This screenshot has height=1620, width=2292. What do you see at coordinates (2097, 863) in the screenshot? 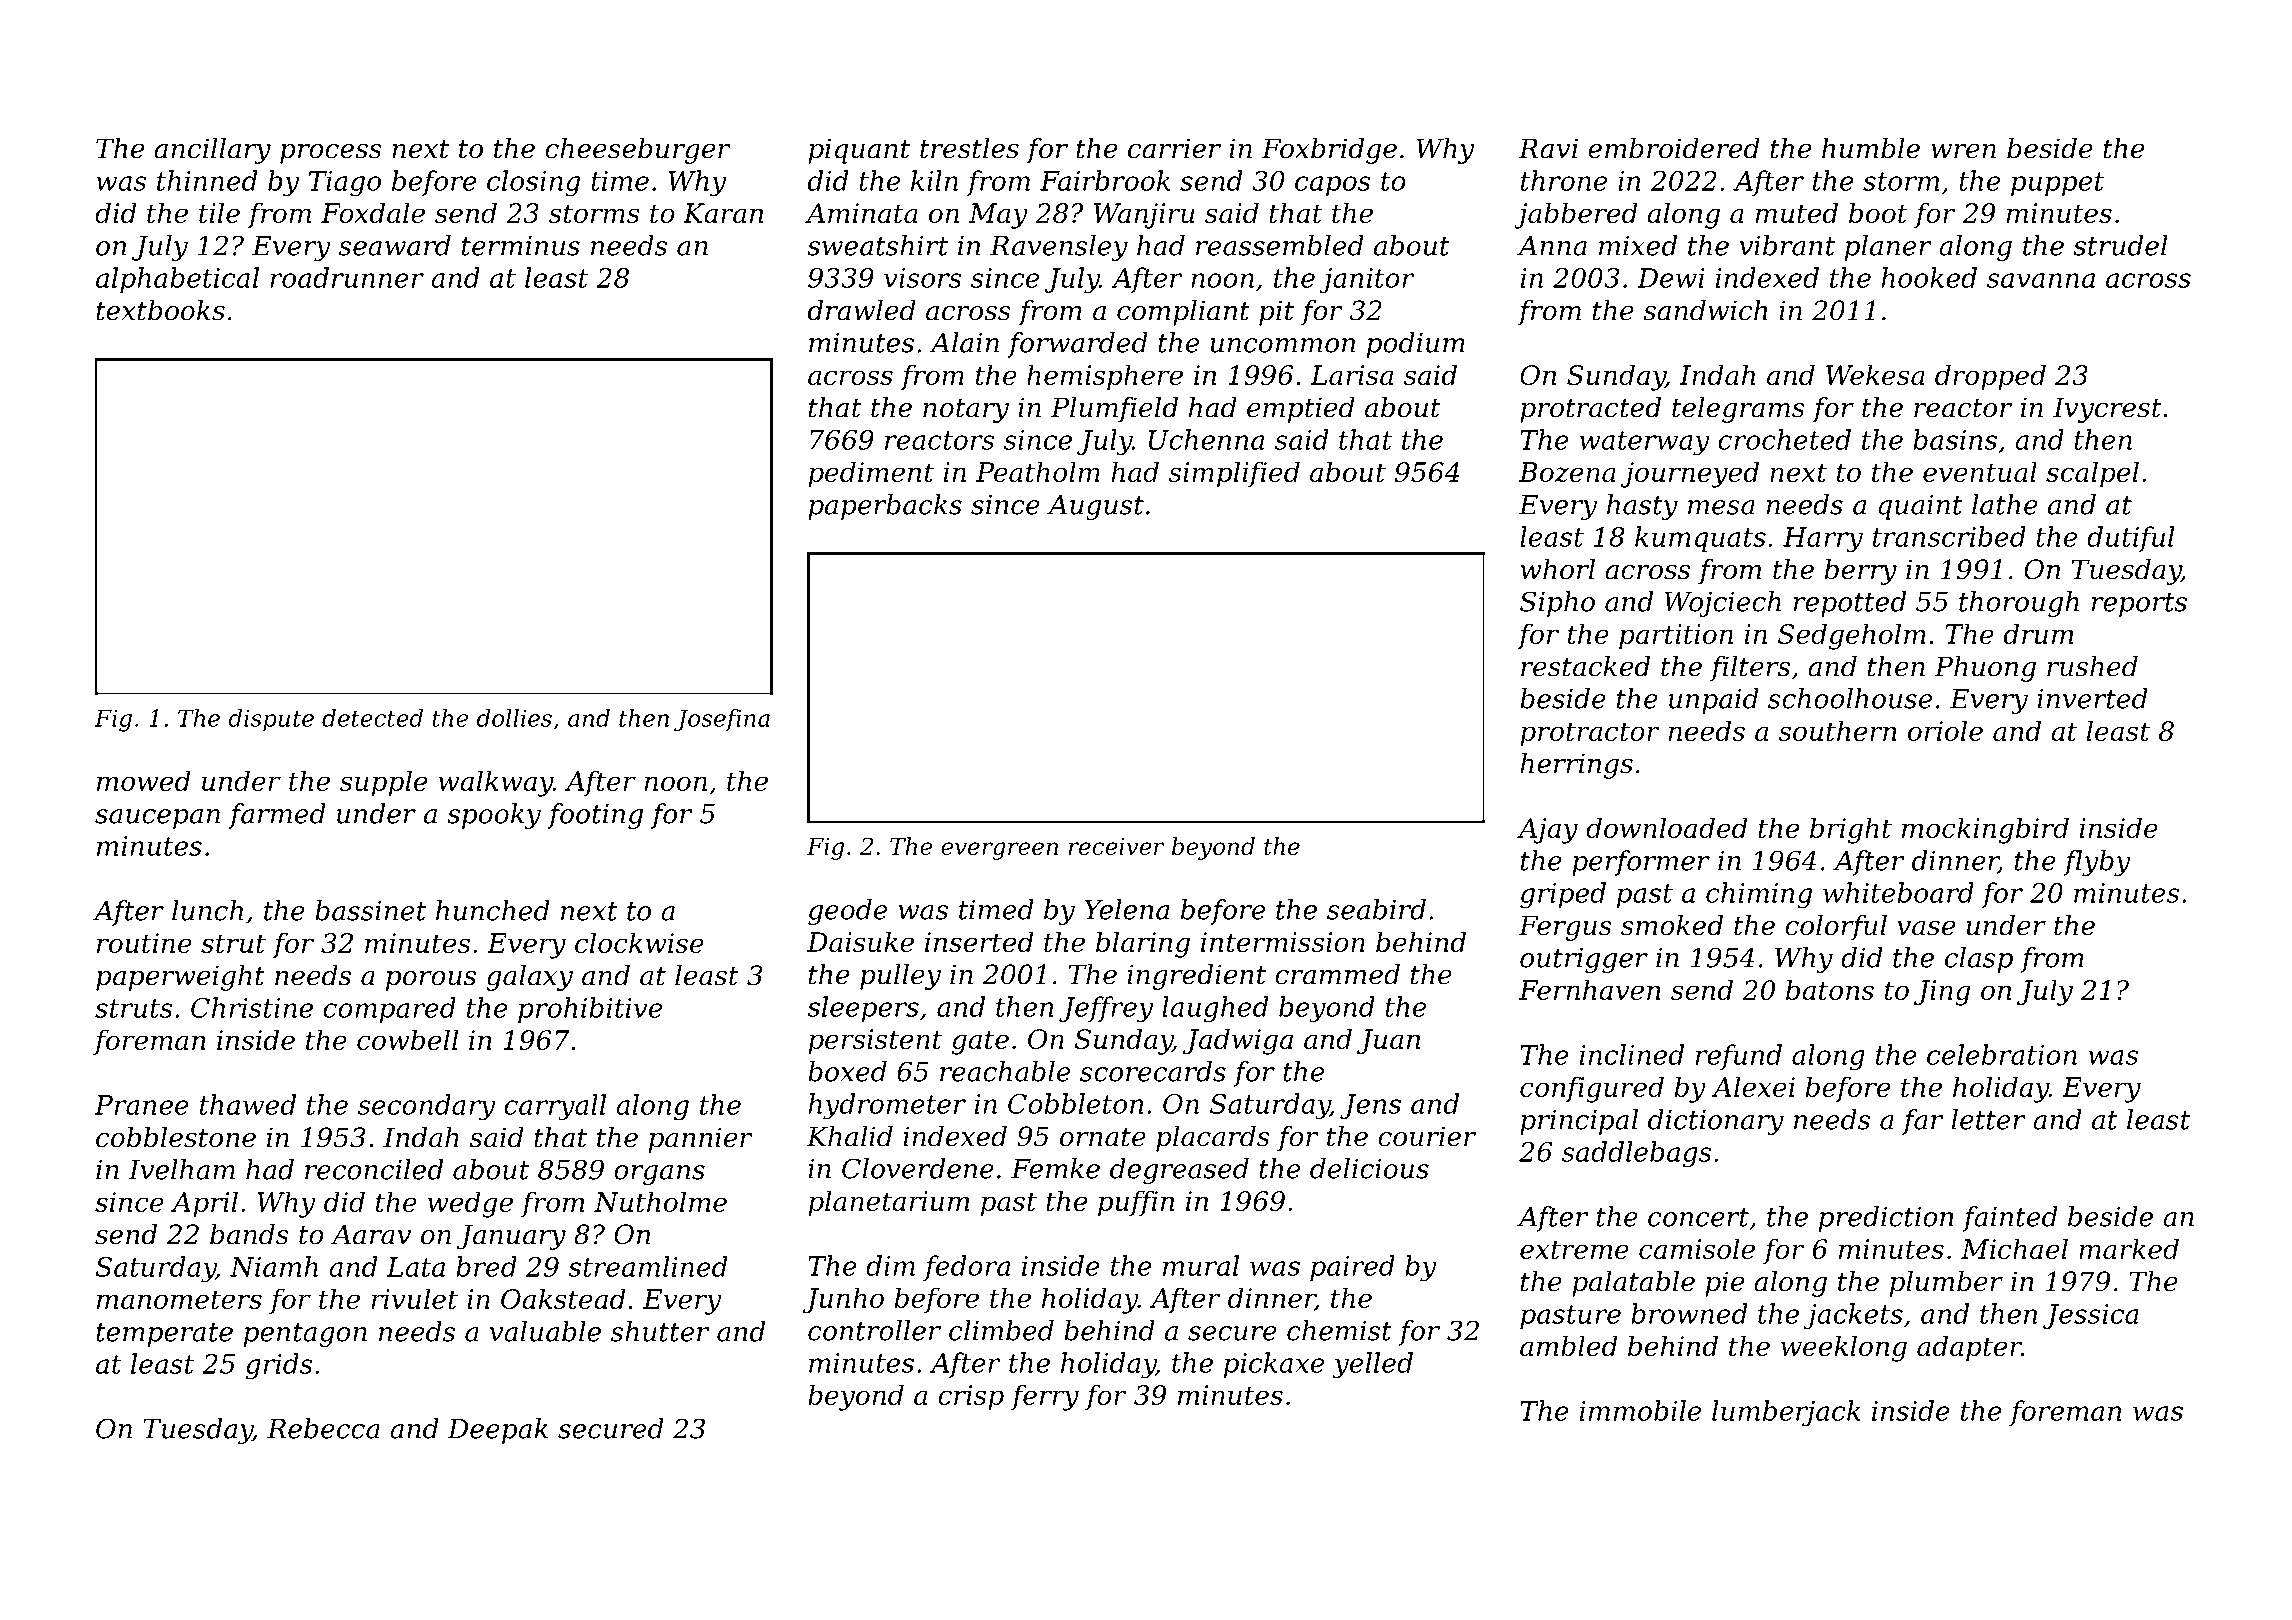
I see `flyby` at bounding box center [2097, 863].
